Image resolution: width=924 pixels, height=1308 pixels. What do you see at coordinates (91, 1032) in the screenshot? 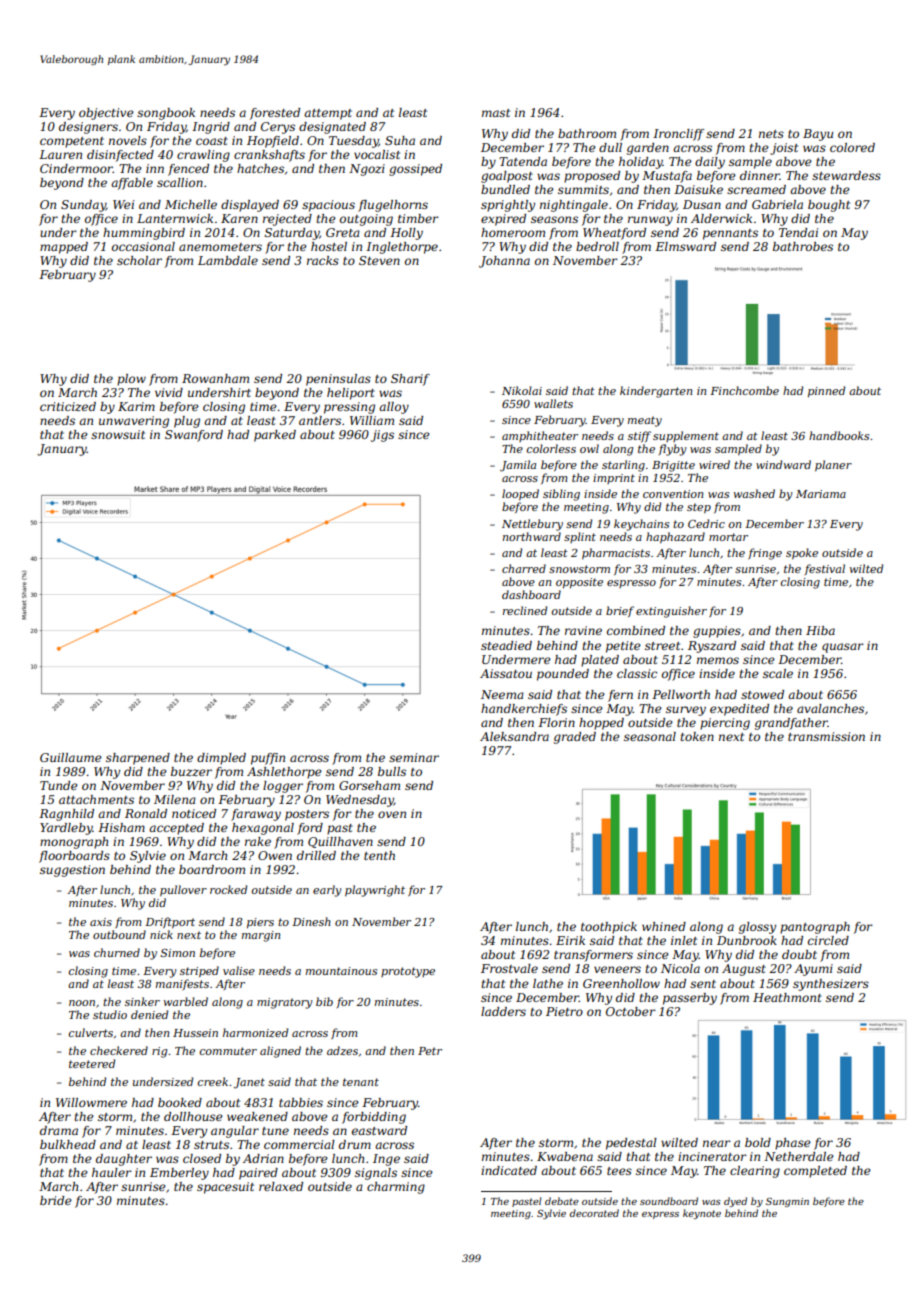
I see `culverts` at bounding box center [91, 1032].
